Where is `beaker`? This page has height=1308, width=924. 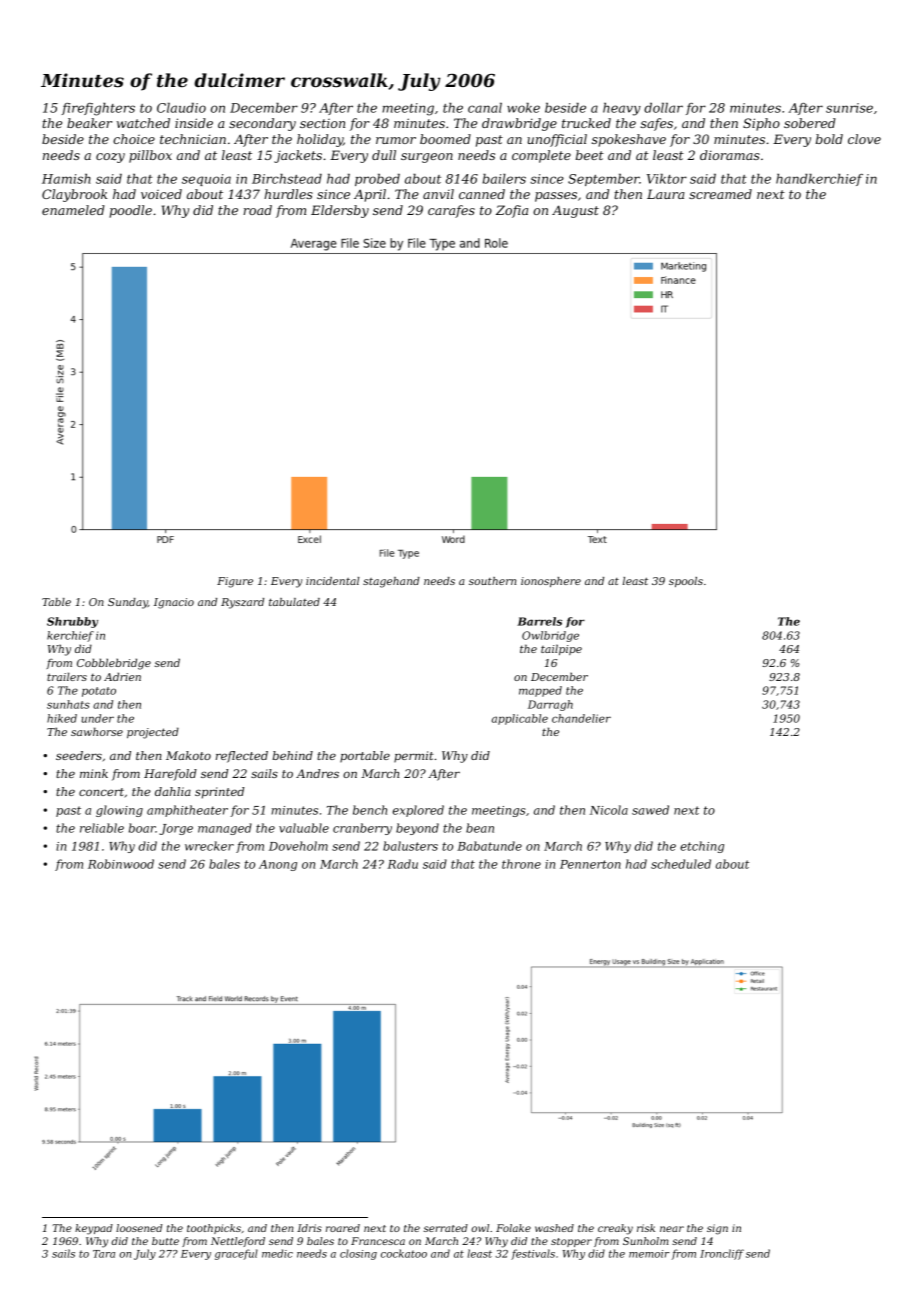
beaker is located at coordinates (89, 123).
